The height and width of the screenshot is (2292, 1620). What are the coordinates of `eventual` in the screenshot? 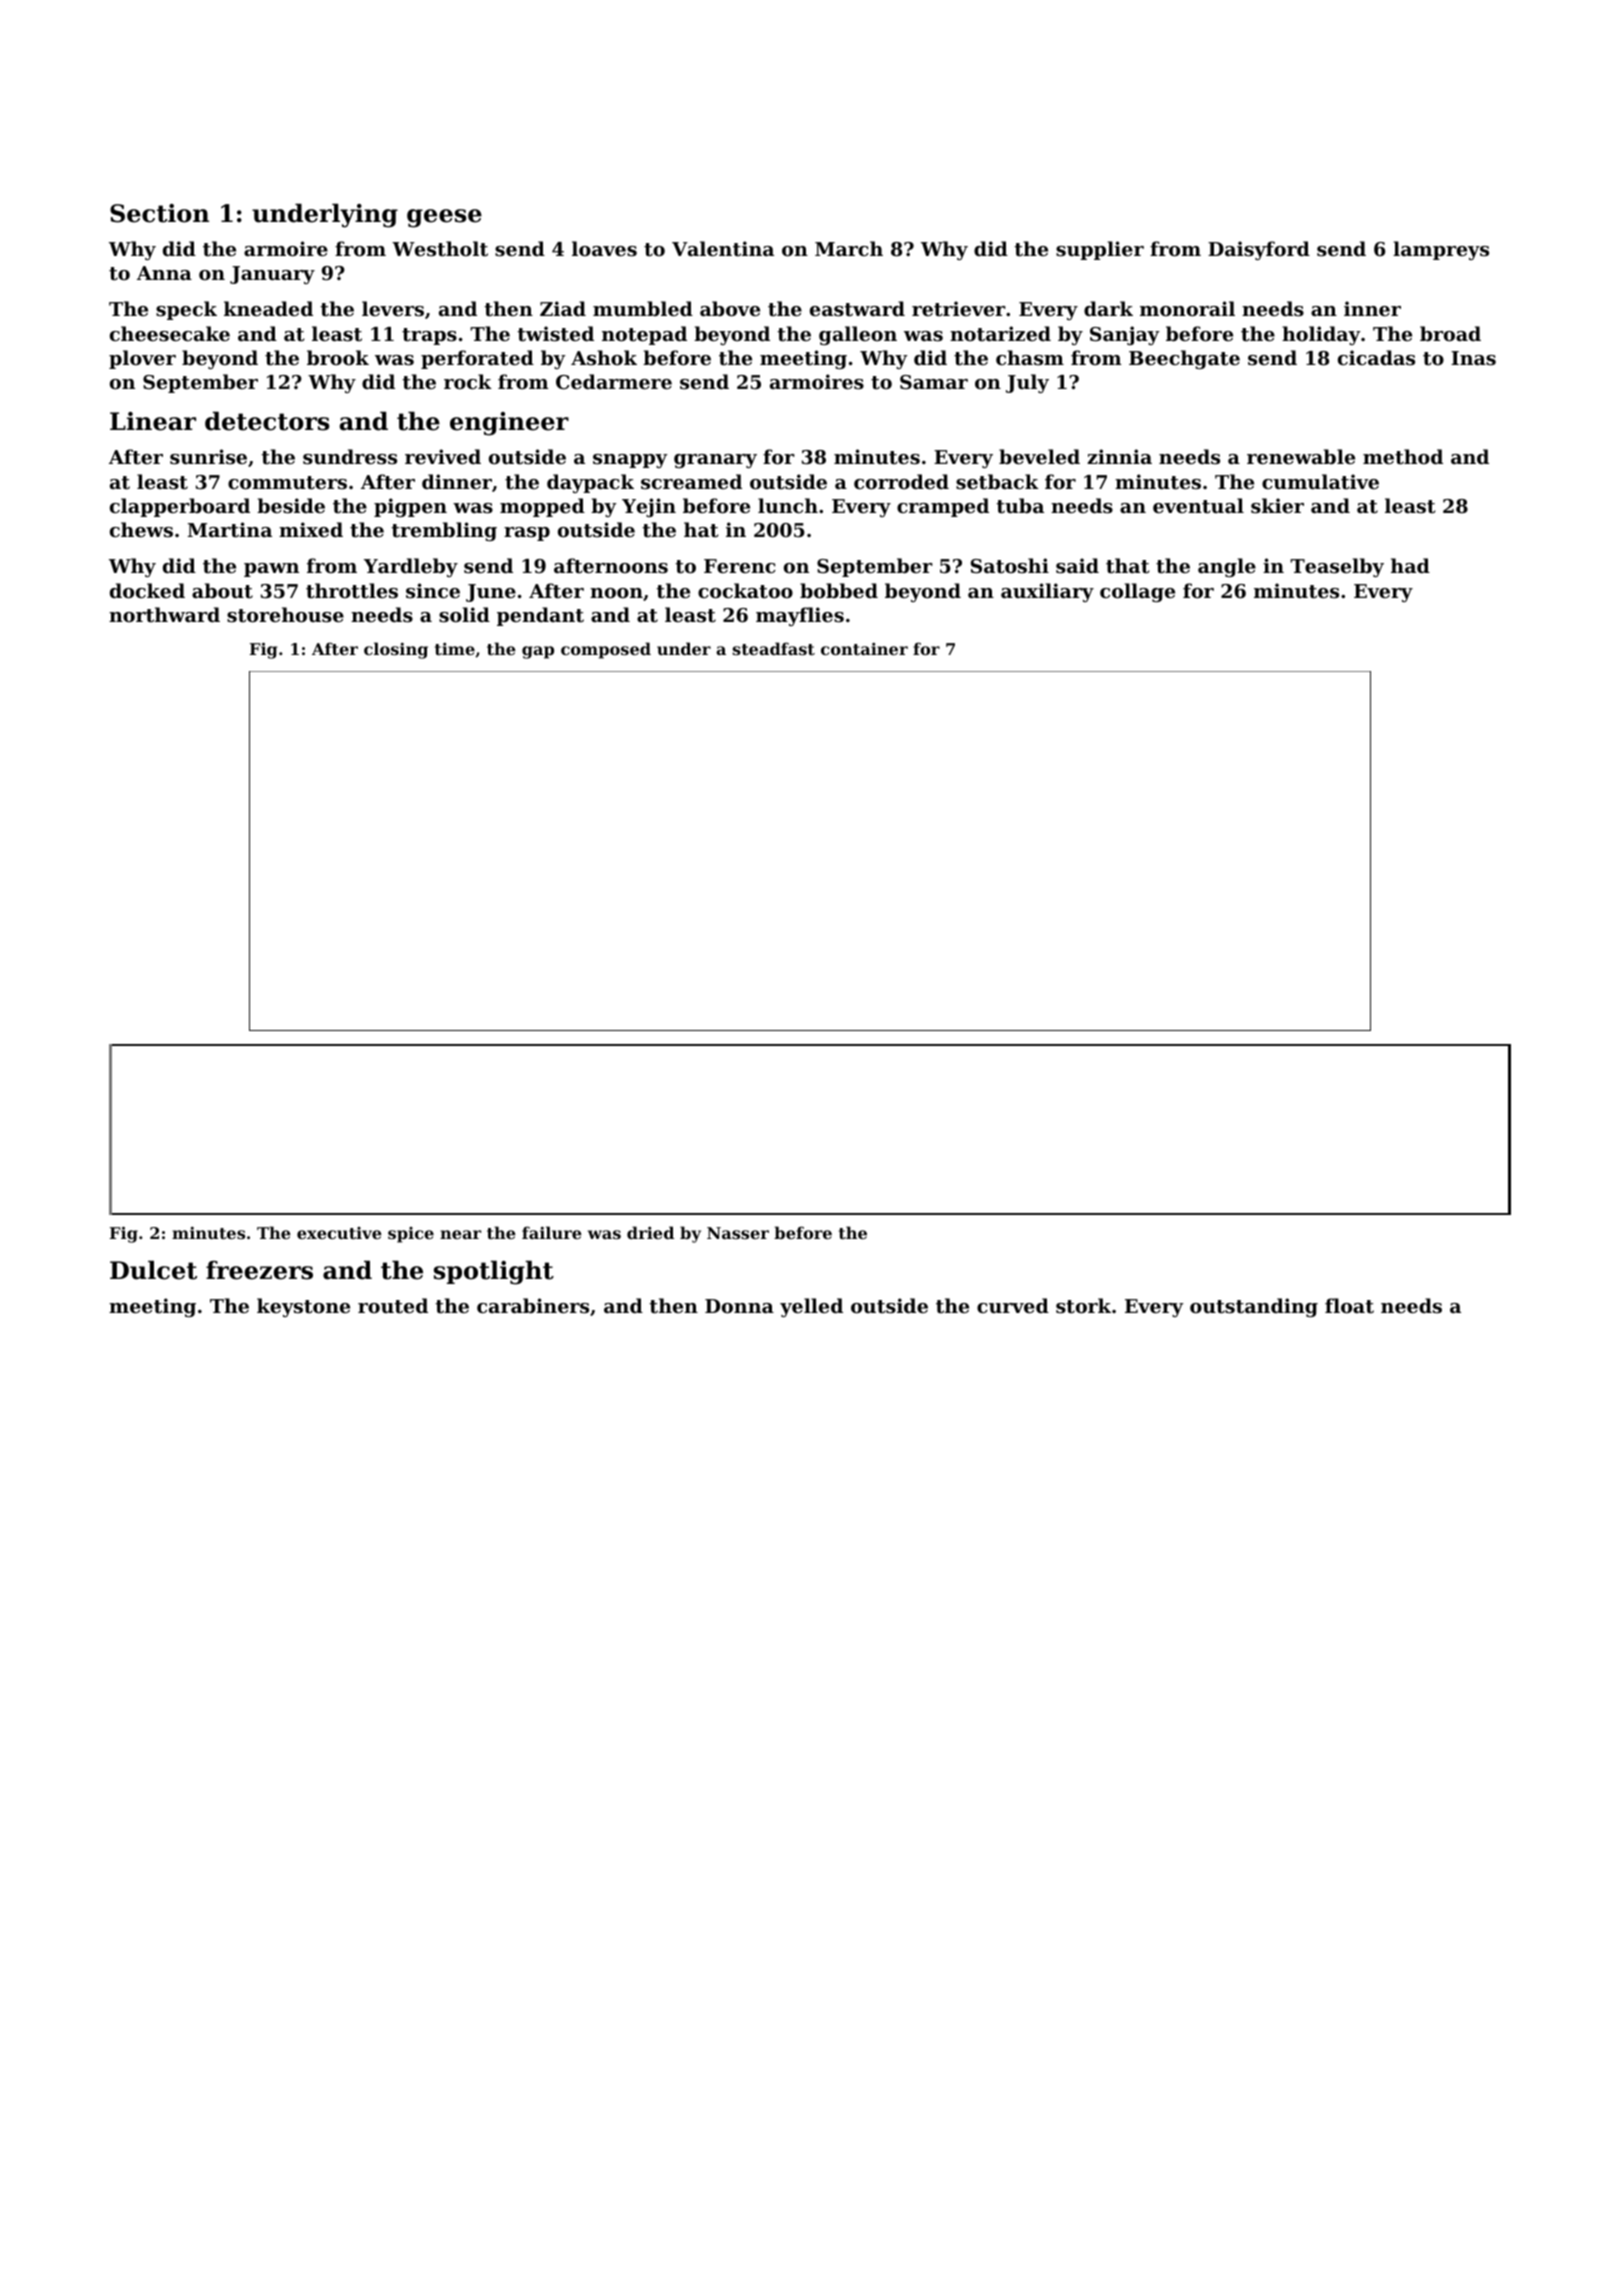 It's located at (1198, 505).
